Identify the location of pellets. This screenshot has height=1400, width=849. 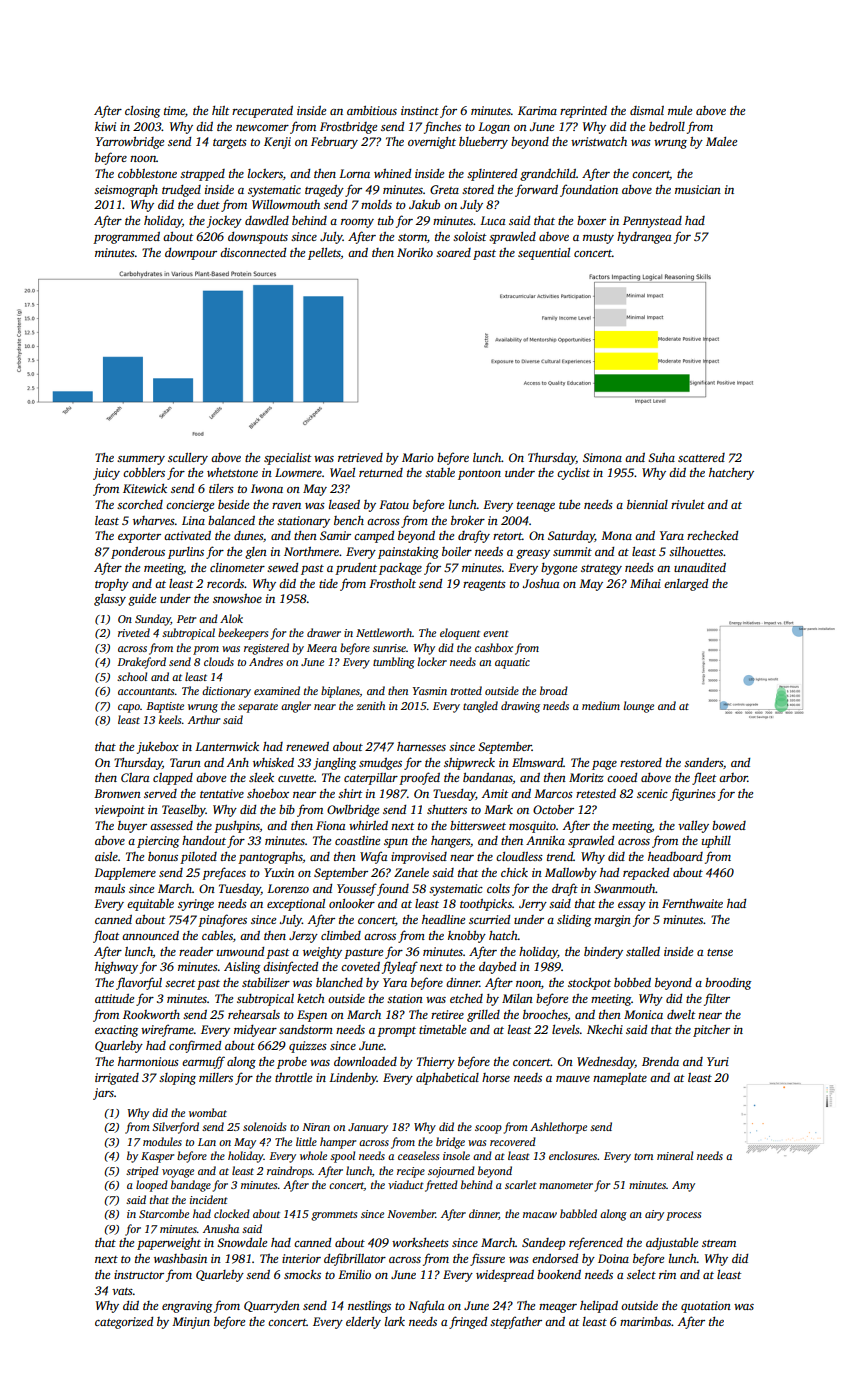
(324, 254).
